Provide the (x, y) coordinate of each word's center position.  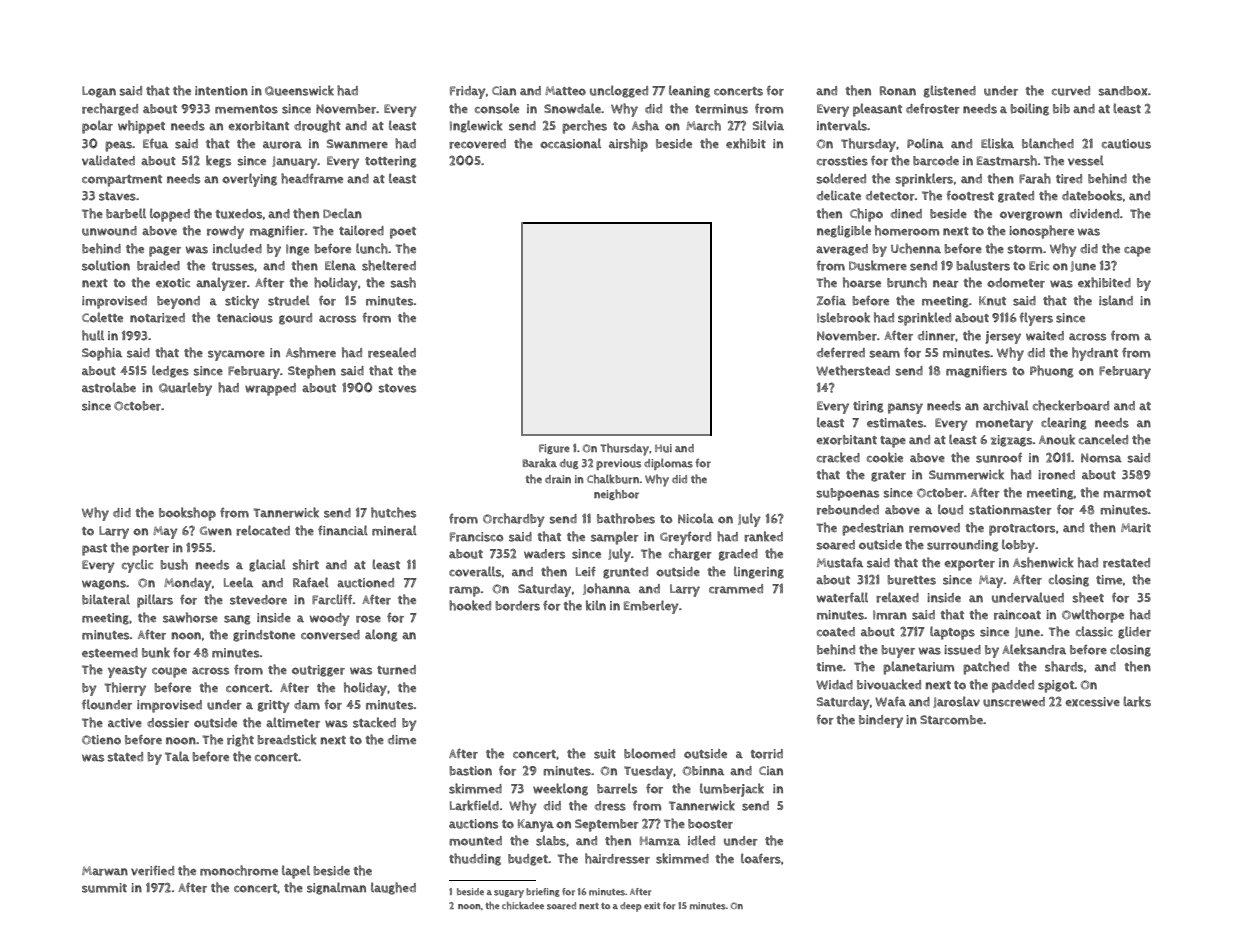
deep (631, 907)
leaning (689, 91)
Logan (99, 92)
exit (652, 905)
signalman (336, 888)
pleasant (877, 110)
